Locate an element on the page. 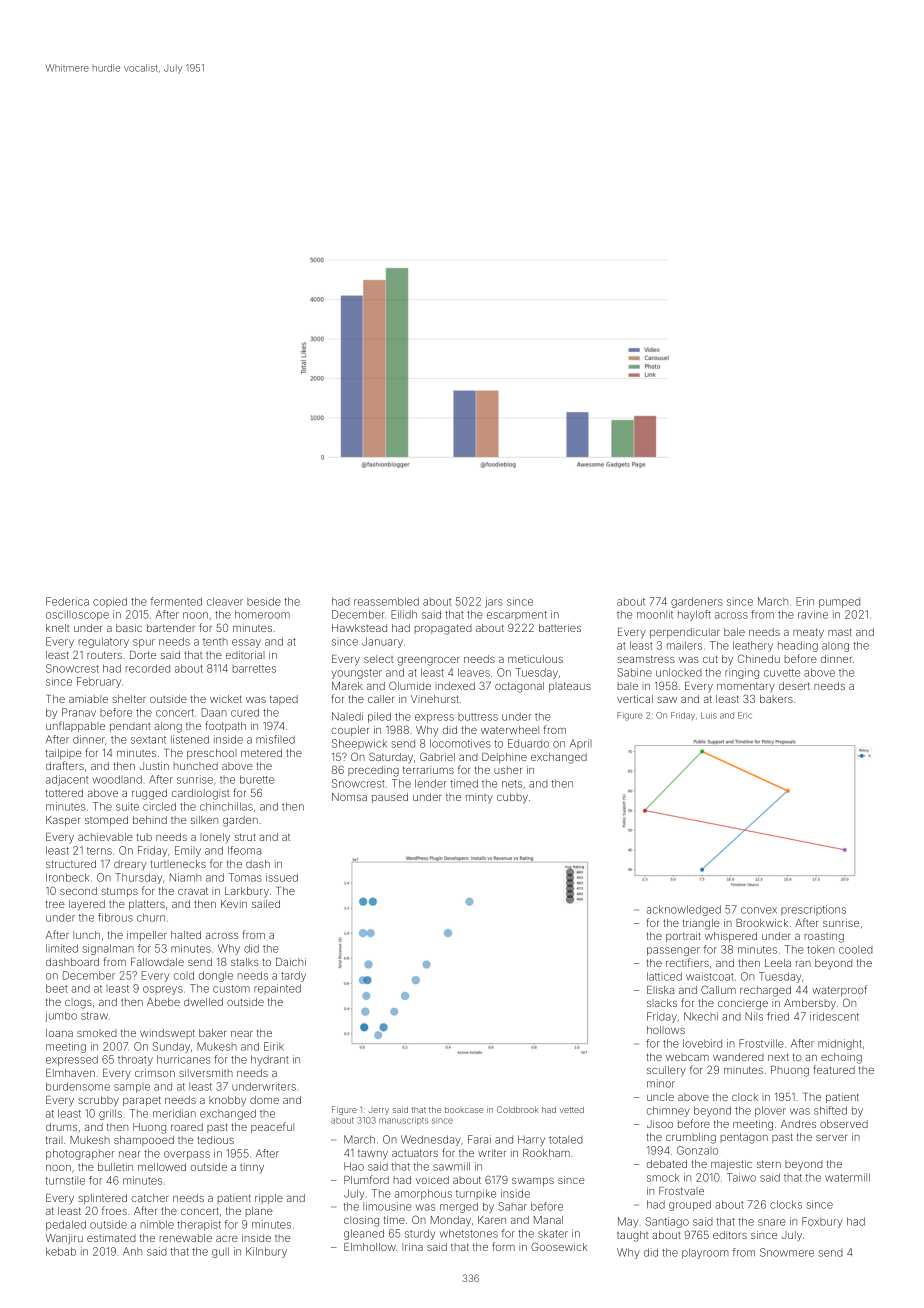 The width and height of the image is (924, 1308). latticed is located at coordinates (664, 976).
